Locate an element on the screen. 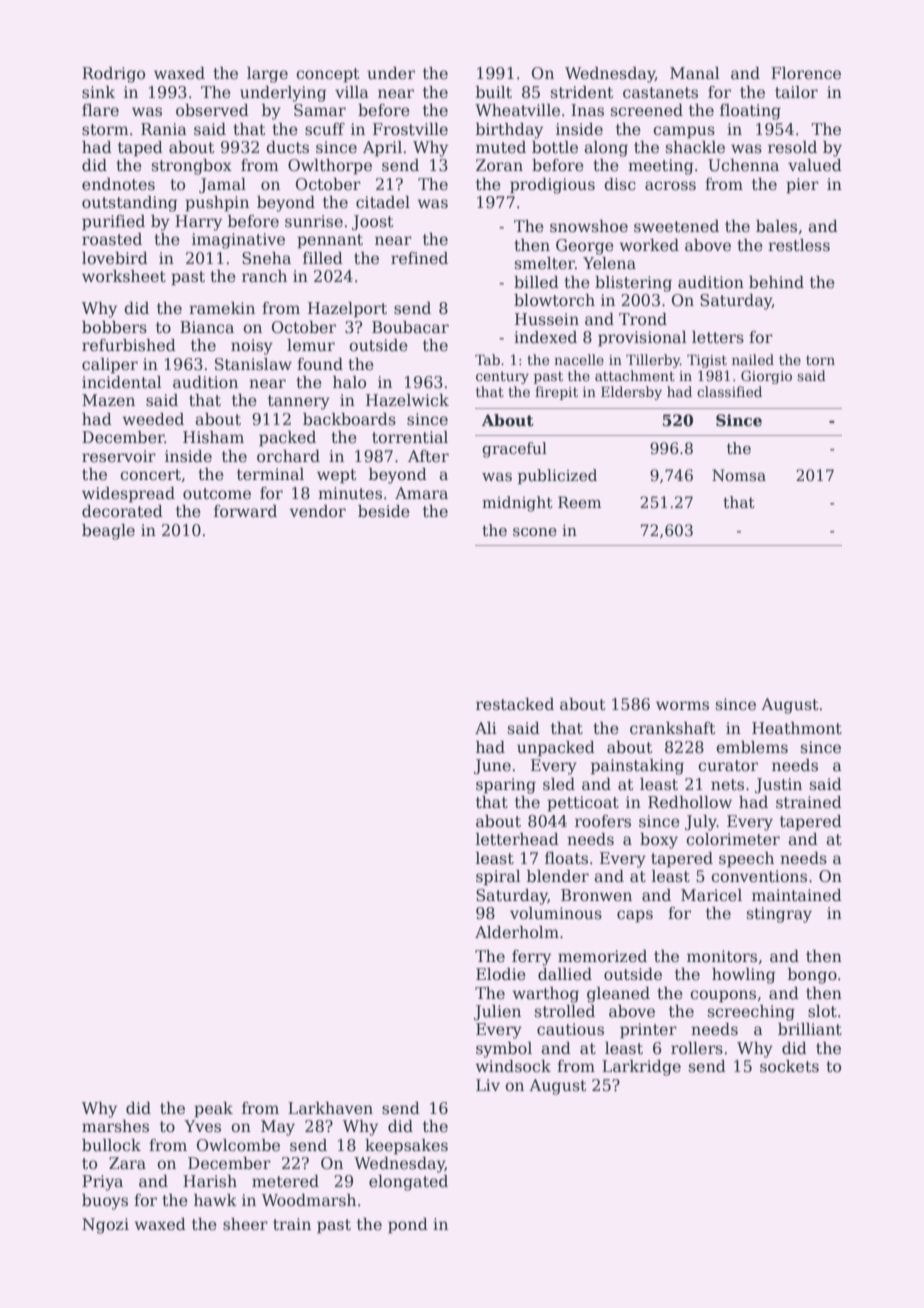 The height and width of the screenshot is (1308, 924). maintained is located at coordinates (797, 895).
